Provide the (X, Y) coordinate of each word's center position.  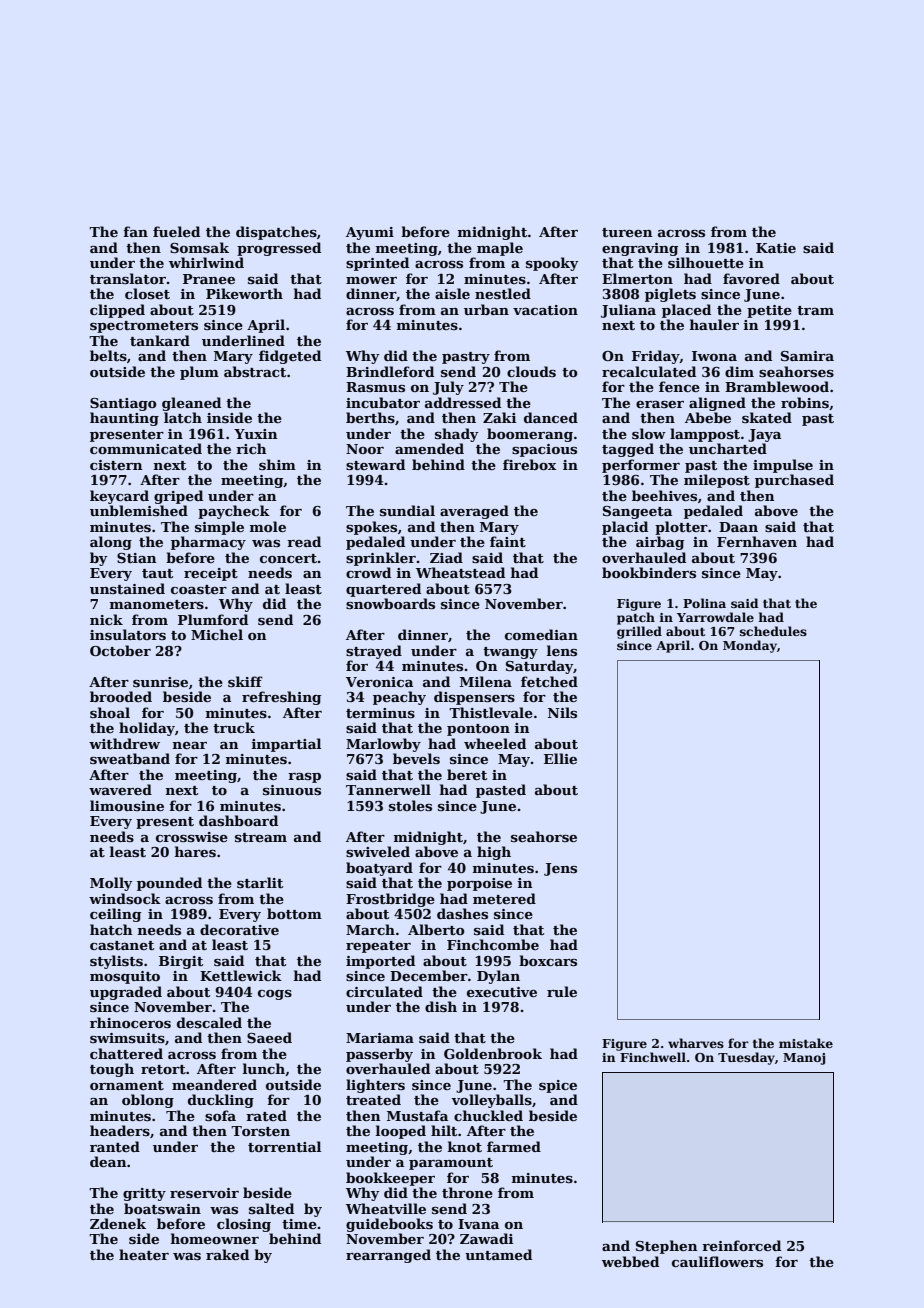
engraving (640, 249)
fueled (176, 231)
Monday (750, 646)
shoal (110, 712)
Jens (560, 869)
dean (108, 1161)
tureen (627, 232)
